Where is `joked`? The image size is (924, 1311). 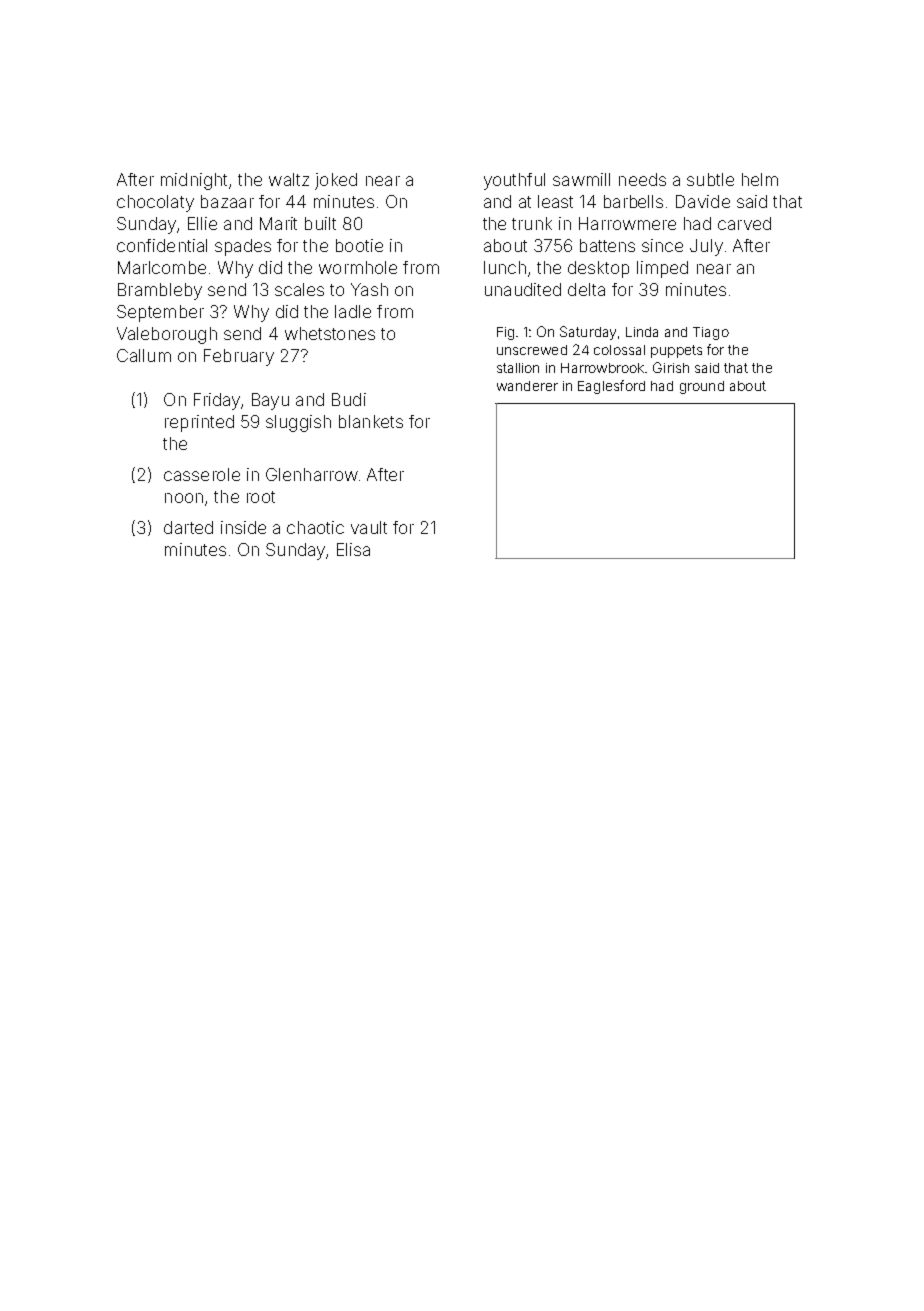
joked is located at coordinates (336, 181).
